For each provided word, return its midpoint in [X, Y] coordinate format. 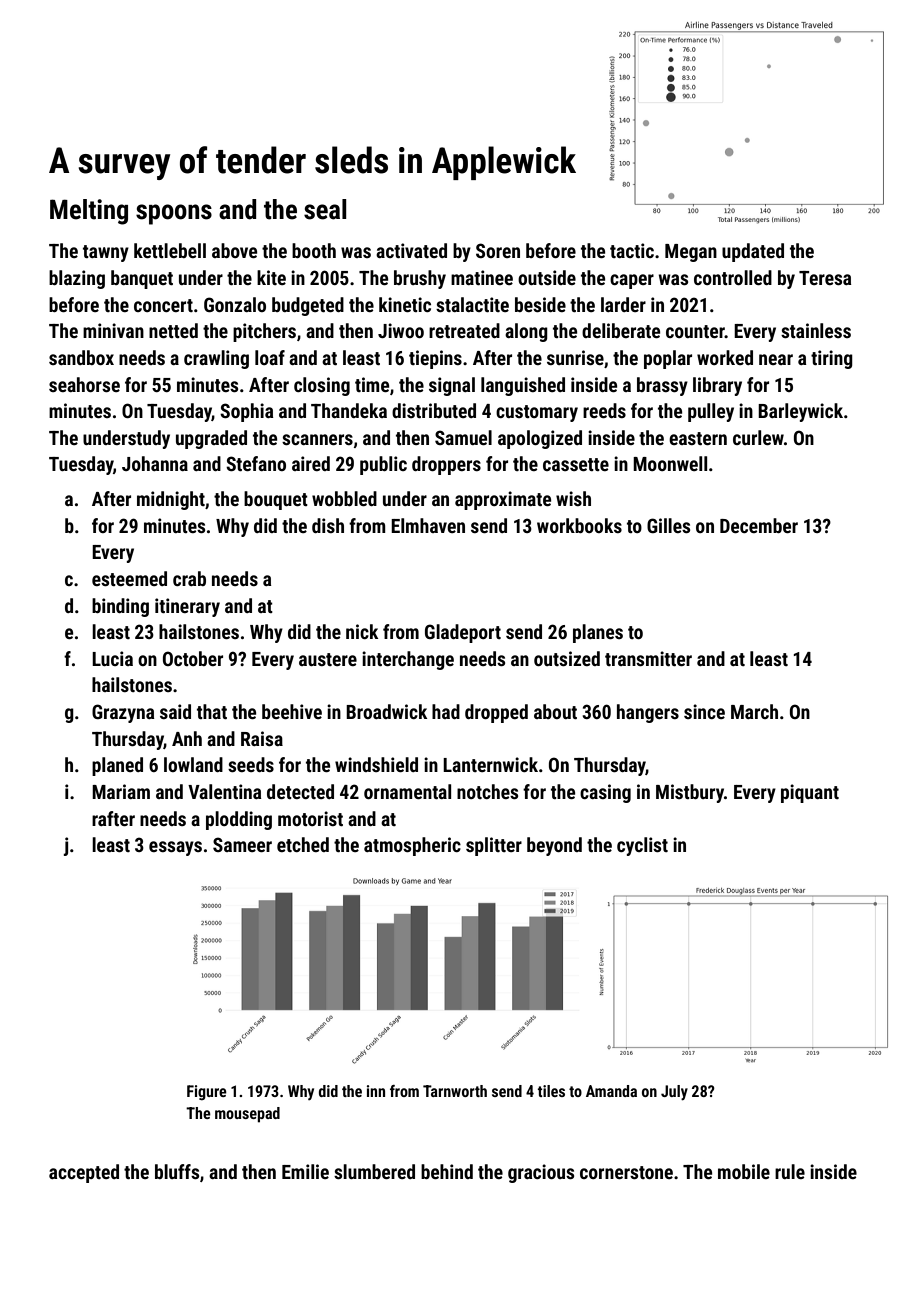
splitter [494, 846]
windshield [376, 764]
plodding [239, 820]
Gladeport [463, 633]
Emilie [305, 1171]
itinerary [187, 607]
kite [271, 277]
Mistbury [690, 793]
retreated [464, 330]
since [704, 711]
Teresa [825, 278]
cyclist [642, 846]
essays [175, 848]
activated [411, 250]
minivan [113, 330]
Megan [691, 253]
